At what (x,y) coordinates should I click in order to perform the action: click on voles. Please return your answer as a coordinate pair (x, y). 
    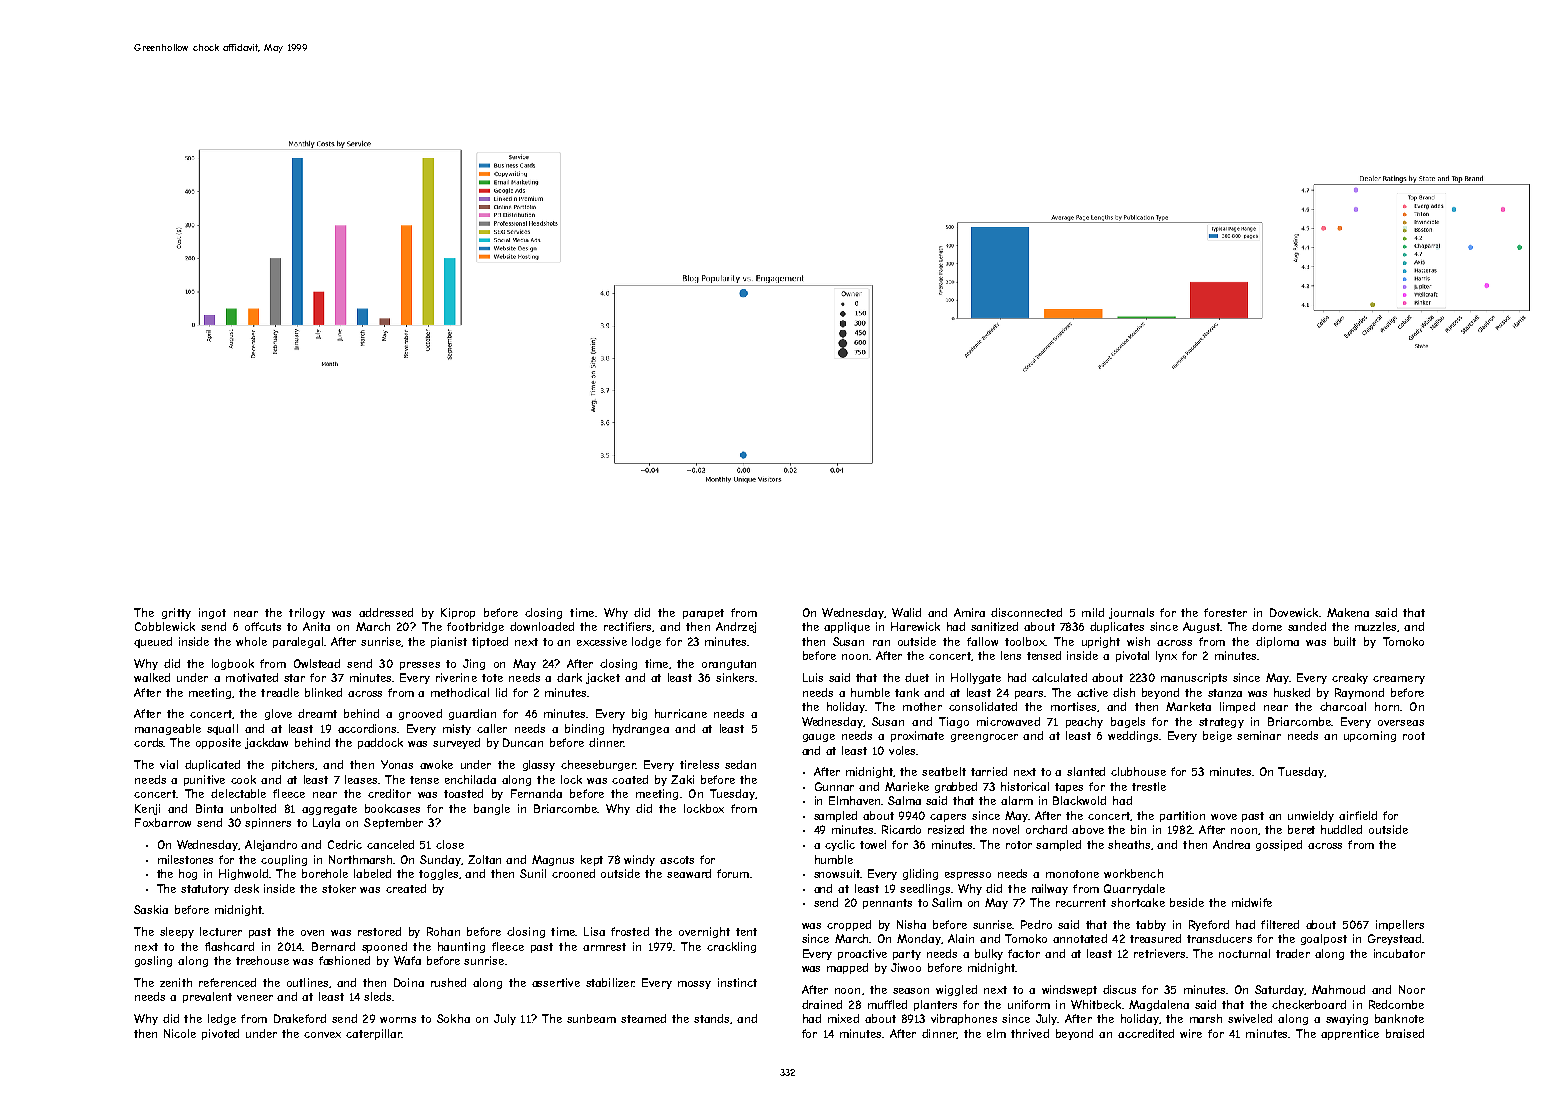
    Looking at the image, I should click on (902, 750).
